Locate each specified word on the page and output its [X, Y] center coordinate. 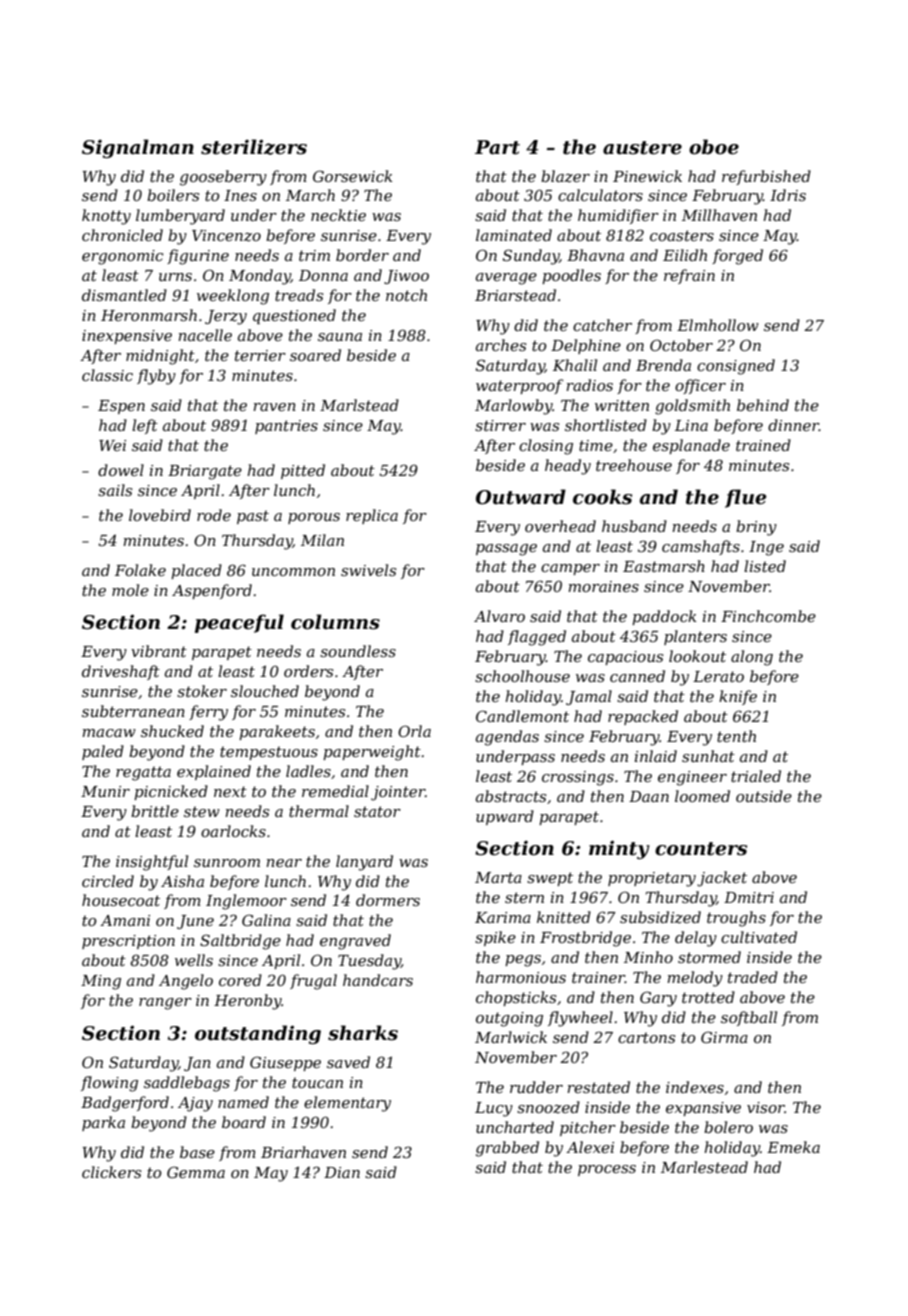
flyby [156, 377]
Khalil [575, 365]
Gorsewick [353, 176]
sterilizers [254, 147]
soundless [358, 651]
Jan [197, 1064]
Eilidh [685, 255]
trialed [756, 776]
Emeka [793, 1147]
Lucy [494, 1109]
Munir [105, 791]
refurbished [766, 177]
